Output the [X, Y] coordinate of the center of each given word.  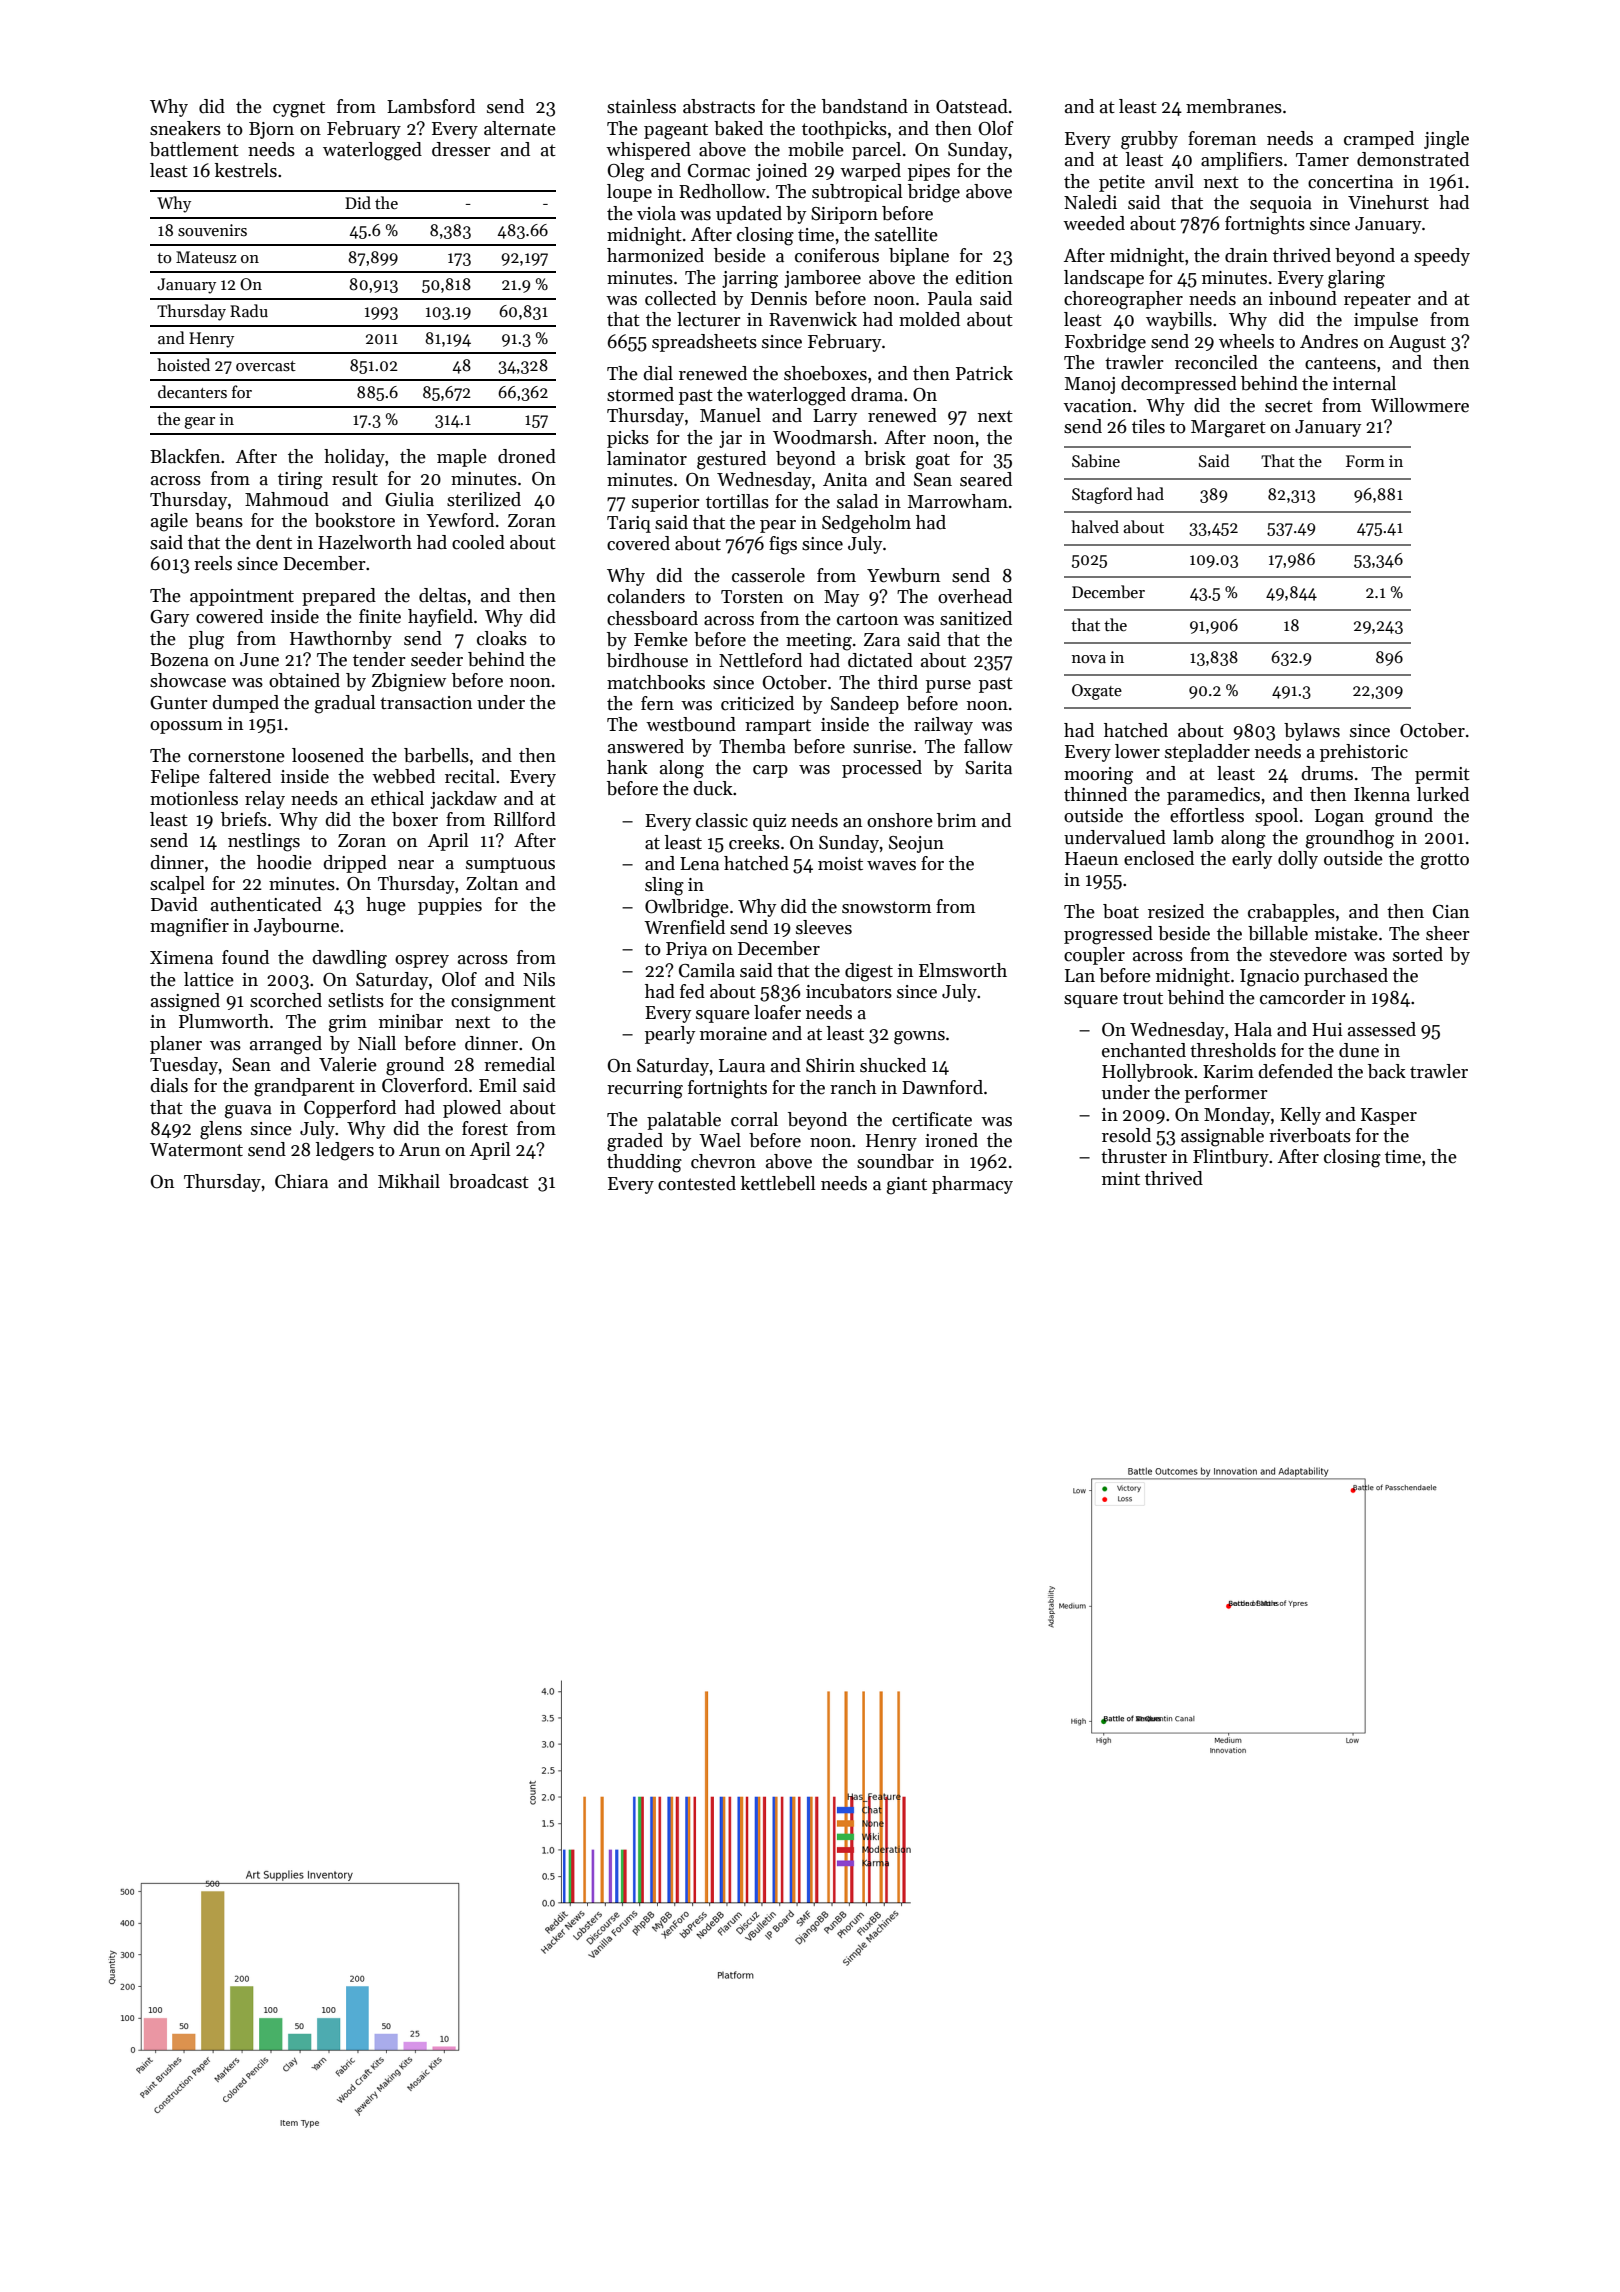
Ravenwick [813, 319]
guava [248, 1112]
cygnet [299, 109]
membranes [1234, 106]
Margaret [1228, 429]
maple [462, 458]
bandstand [865, 106]
